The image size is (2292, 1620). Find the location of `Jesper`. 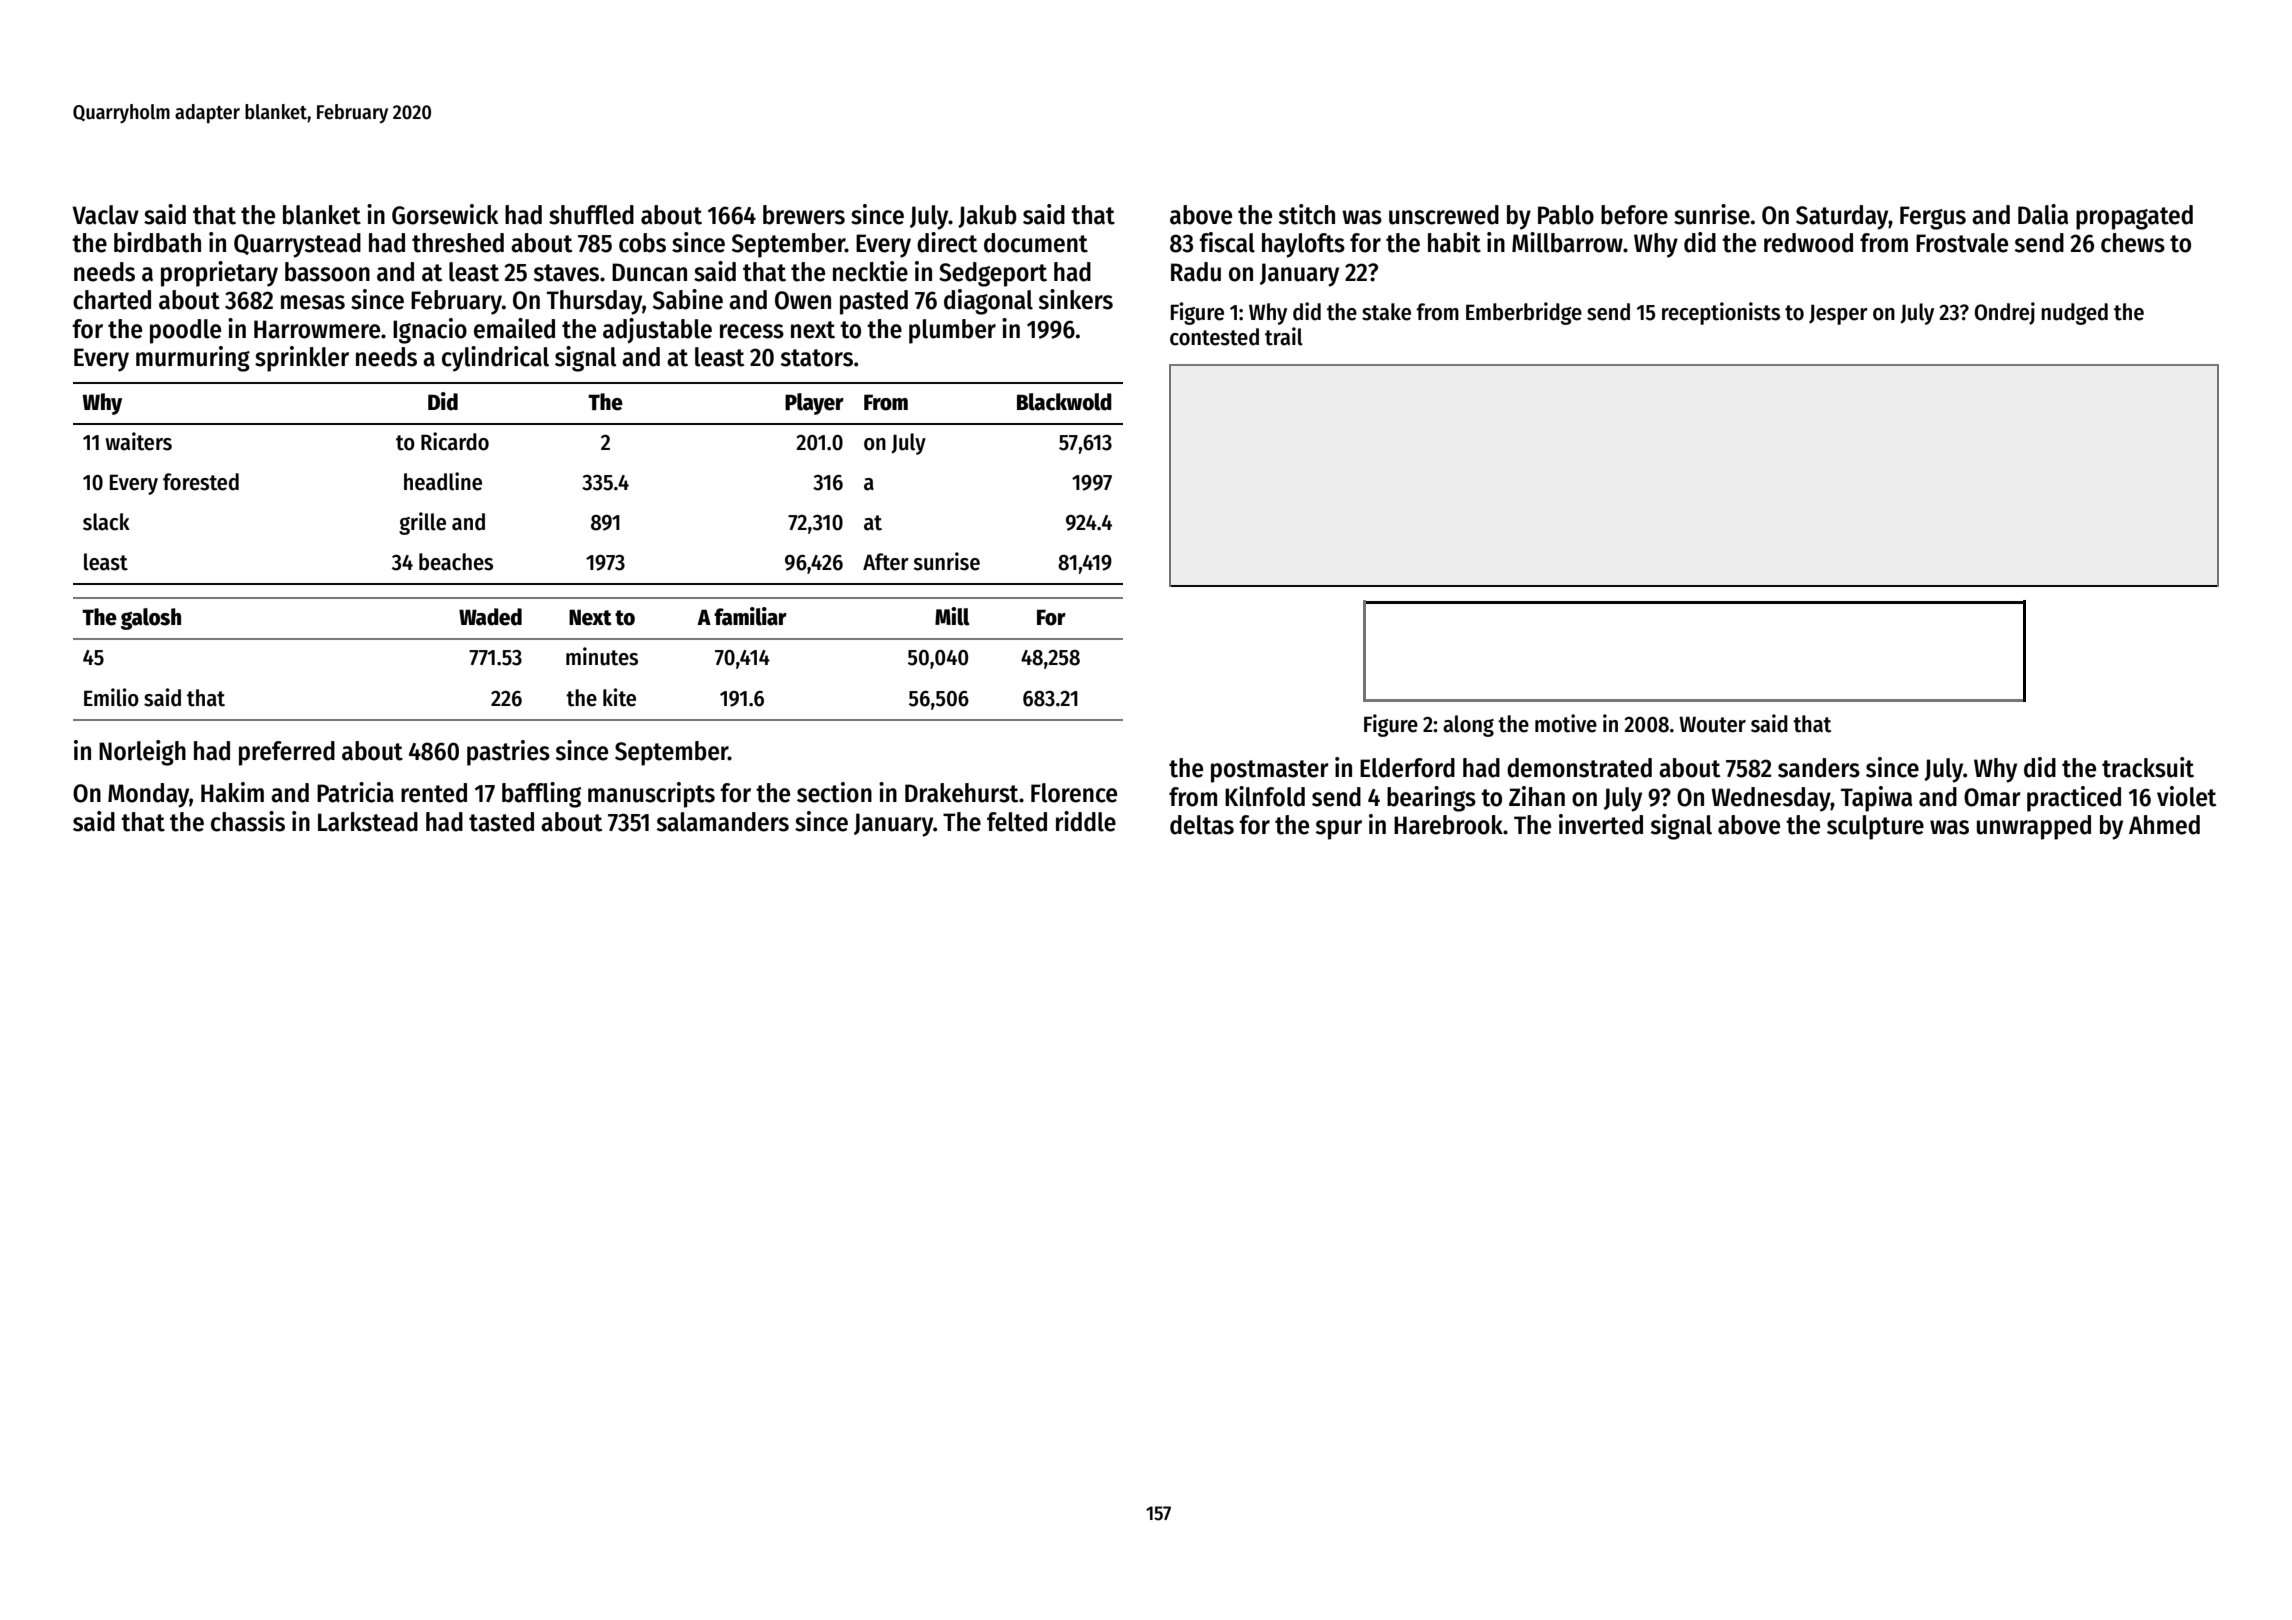

Jesper is located at coordinates (1838, 314).
